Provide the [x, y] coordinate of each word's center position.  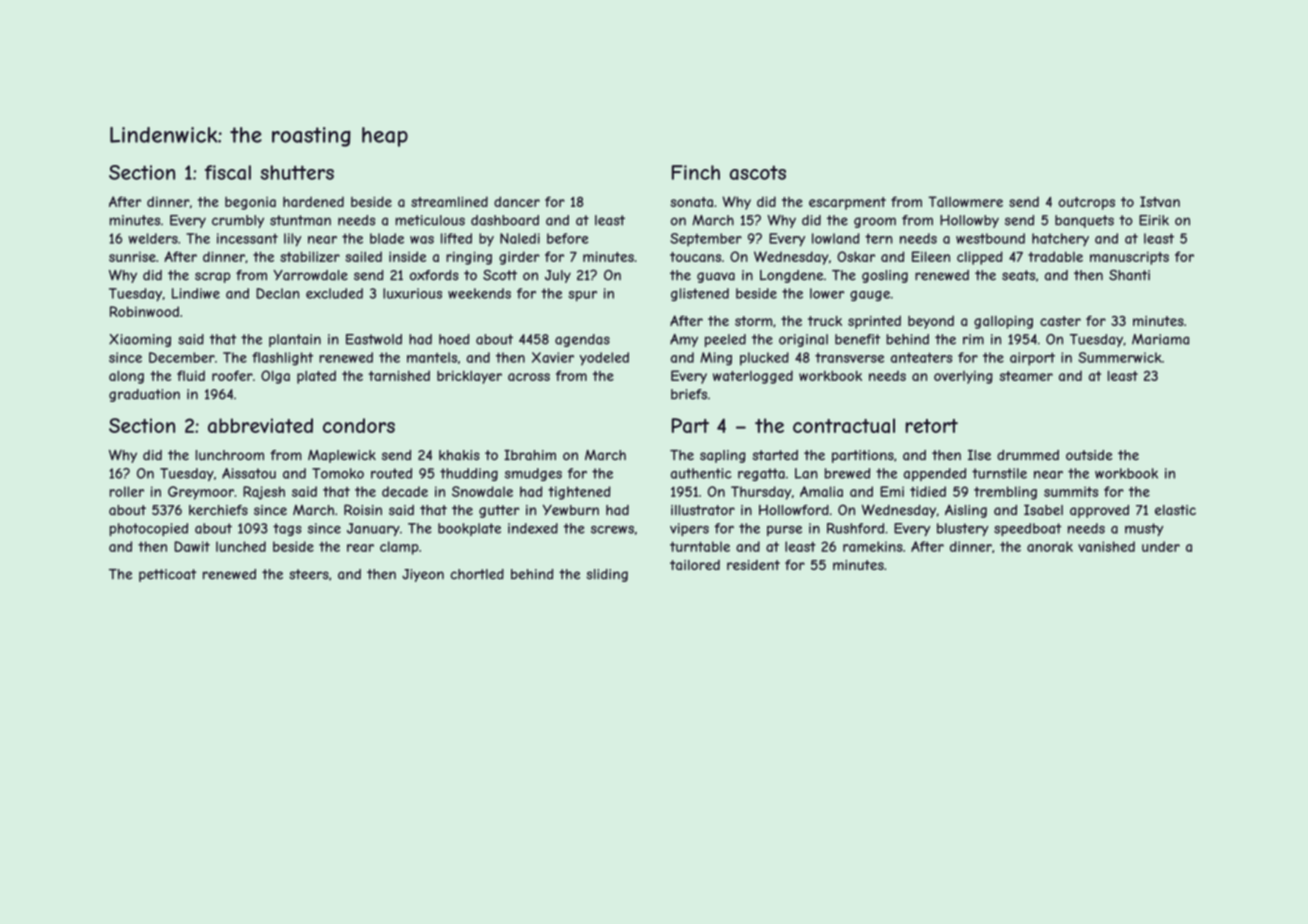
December [182, 357]
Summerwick [1120, 357]
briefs [689, 394]
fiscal [228, 172]
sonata [692, 202]
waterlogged [753, 377]
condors [359, 425]
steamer [1026, 376]
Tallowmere [965, 201]
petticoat [168, 575]
